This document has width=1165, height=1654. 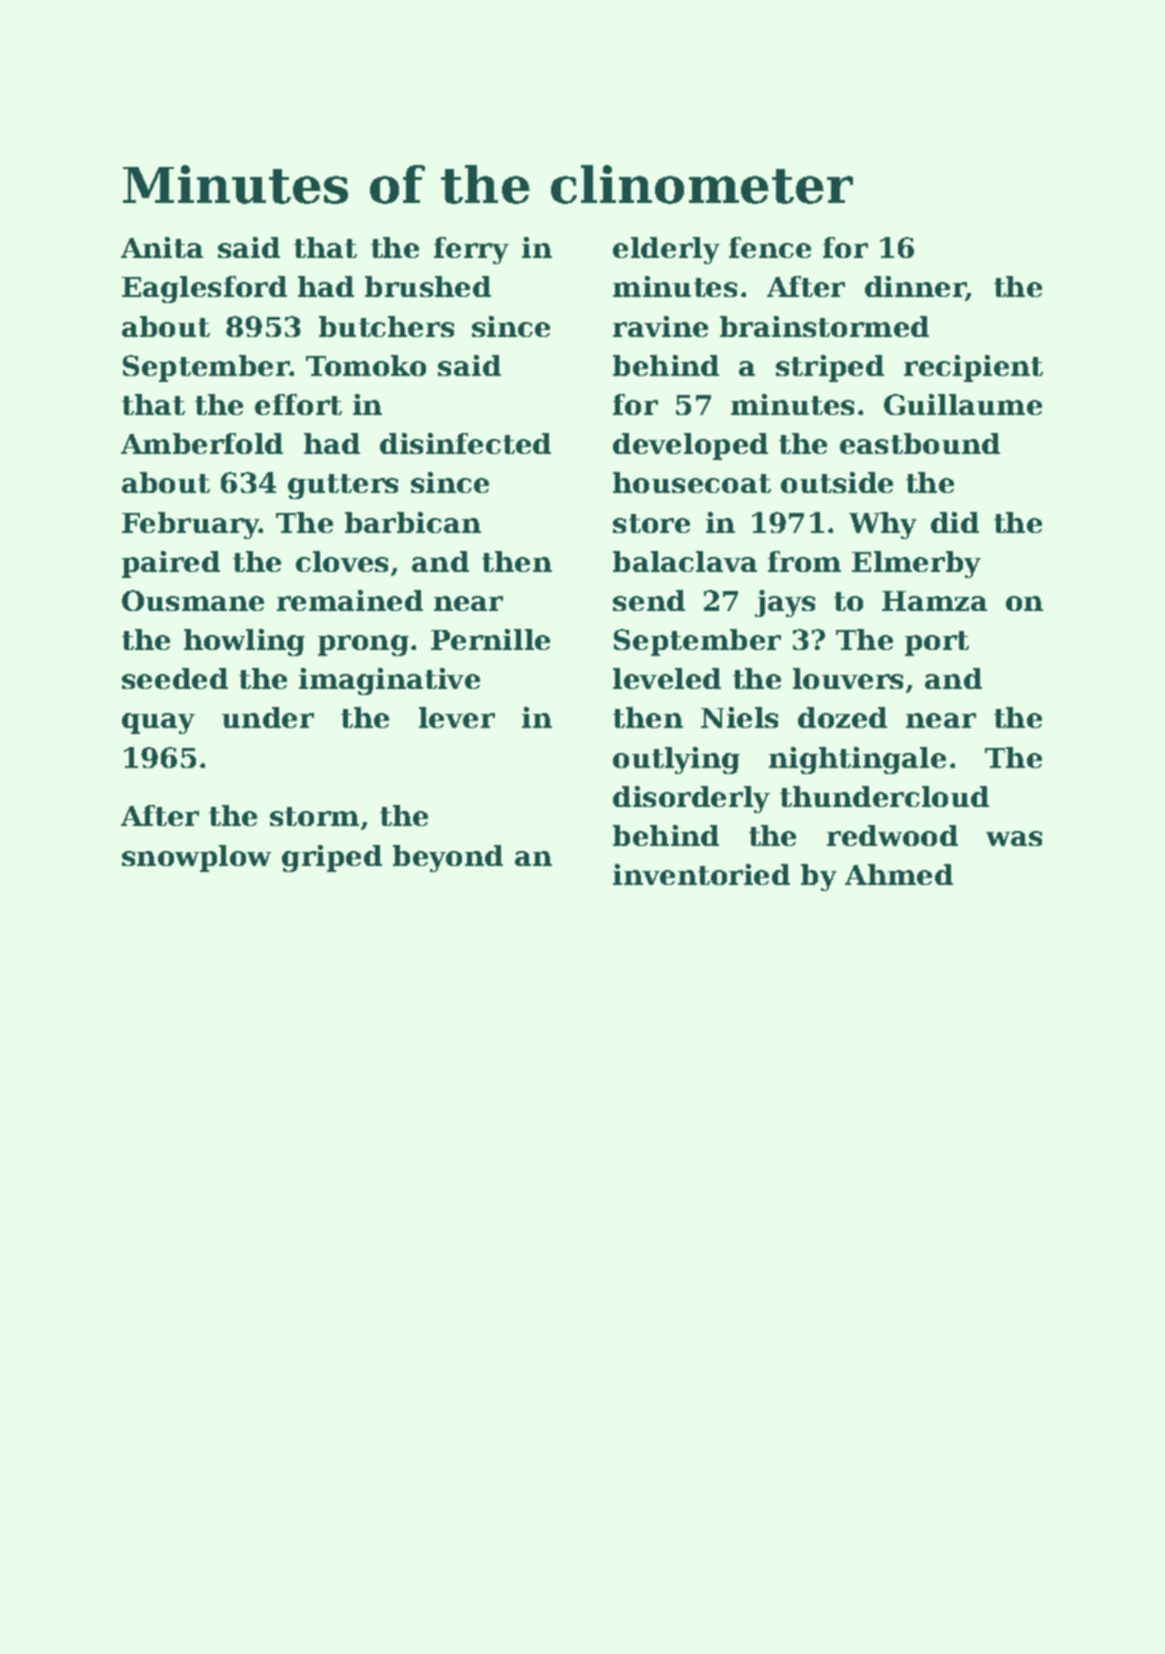 What do you see at coordinates (193, 600) in the document?
I see `Ousmane` at bounding box center [193, 600].
